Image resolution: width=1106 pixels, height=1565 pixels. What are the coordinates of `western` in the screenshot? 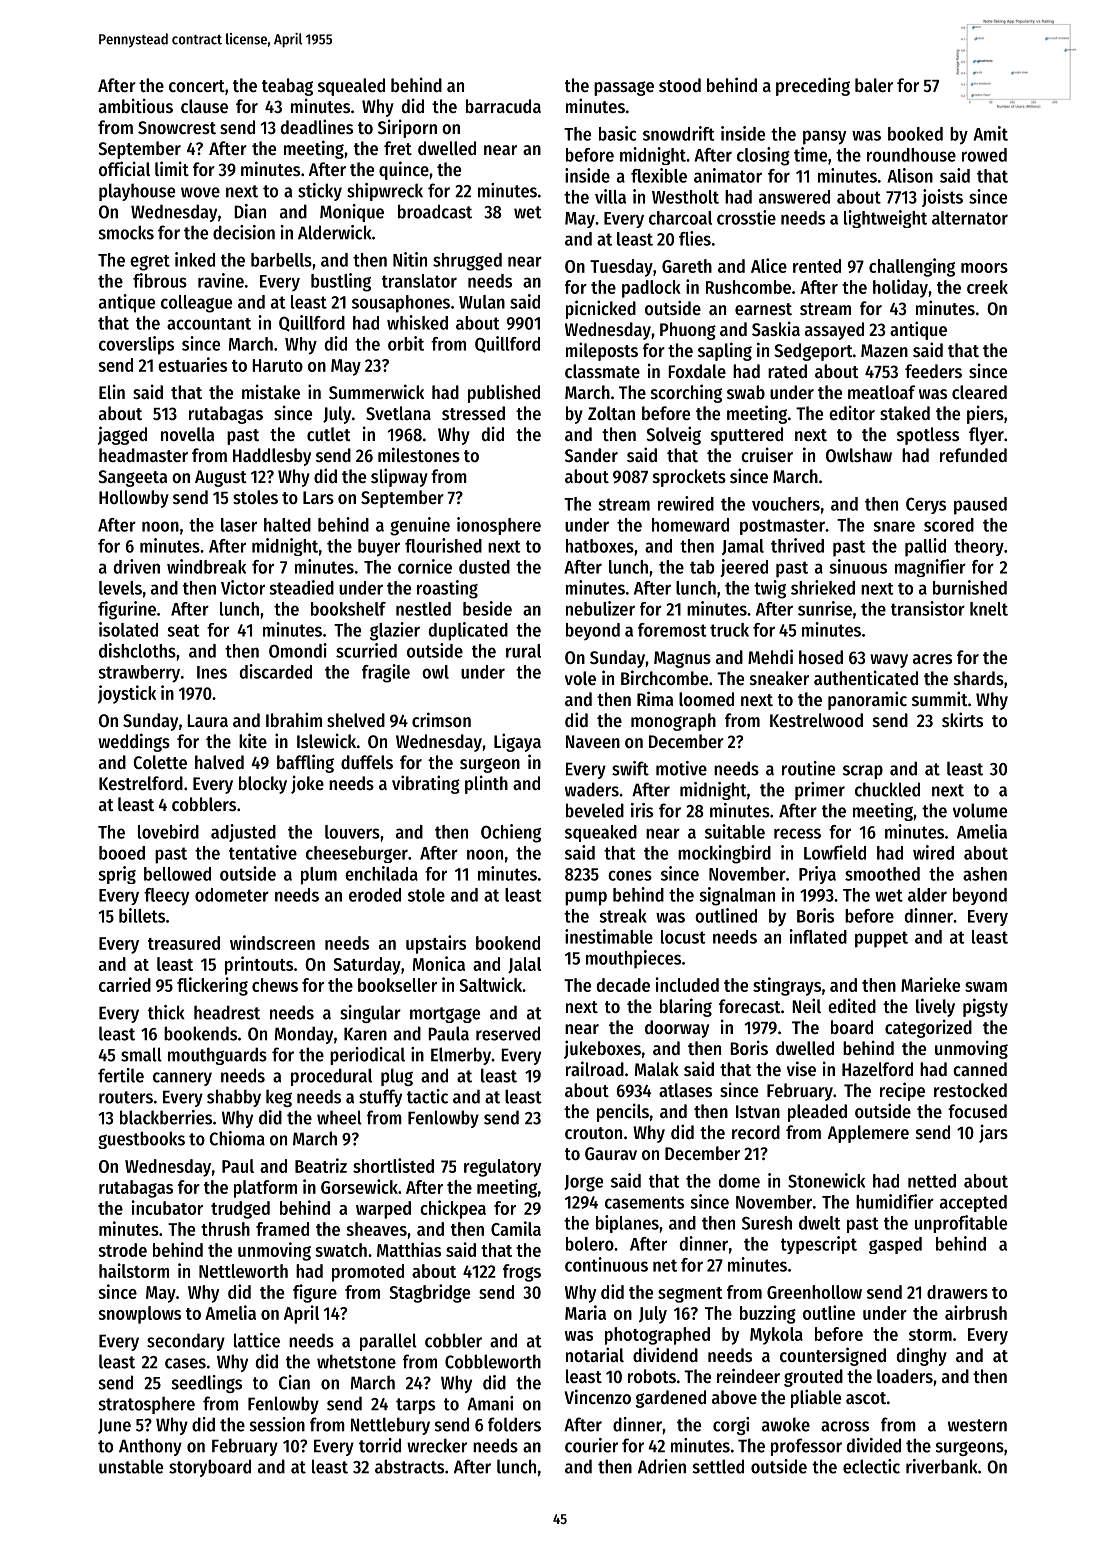 It's located at (977, 1425).
